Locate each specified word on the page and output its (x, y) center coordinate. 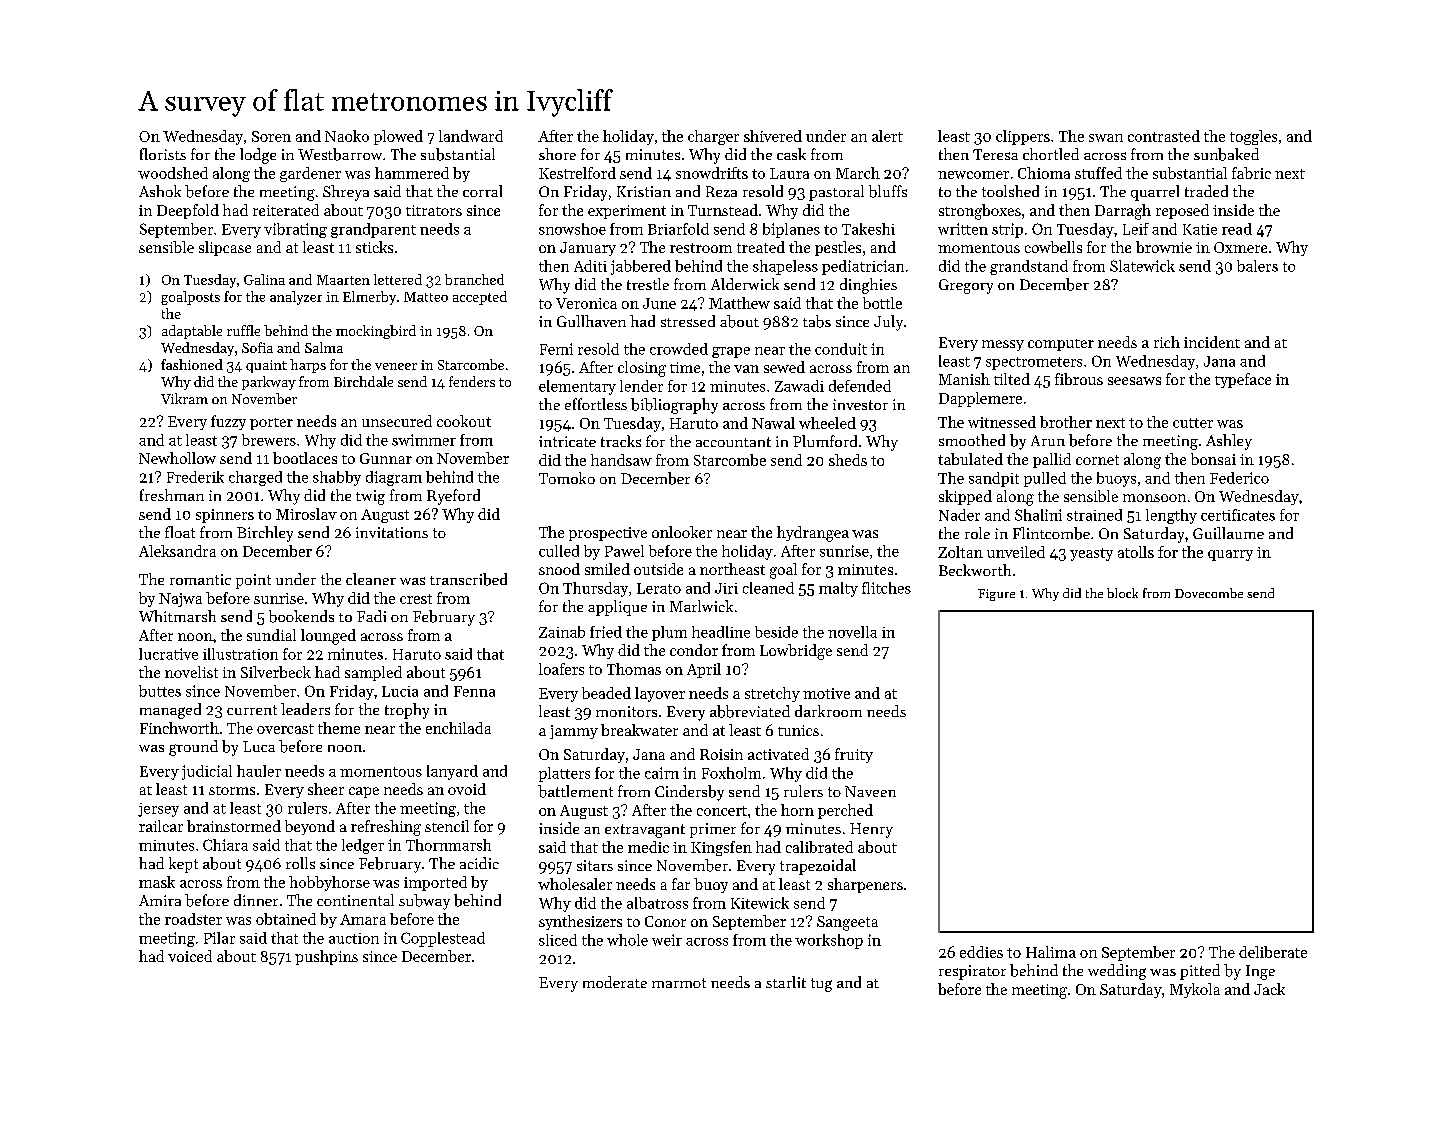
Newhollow (177, 458)
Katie (1200, 229)
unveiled (1016, 552)
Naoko (347, 136)
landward (471, 136)
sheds (848, 460)
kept (183, 865)
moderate (615, 982)
